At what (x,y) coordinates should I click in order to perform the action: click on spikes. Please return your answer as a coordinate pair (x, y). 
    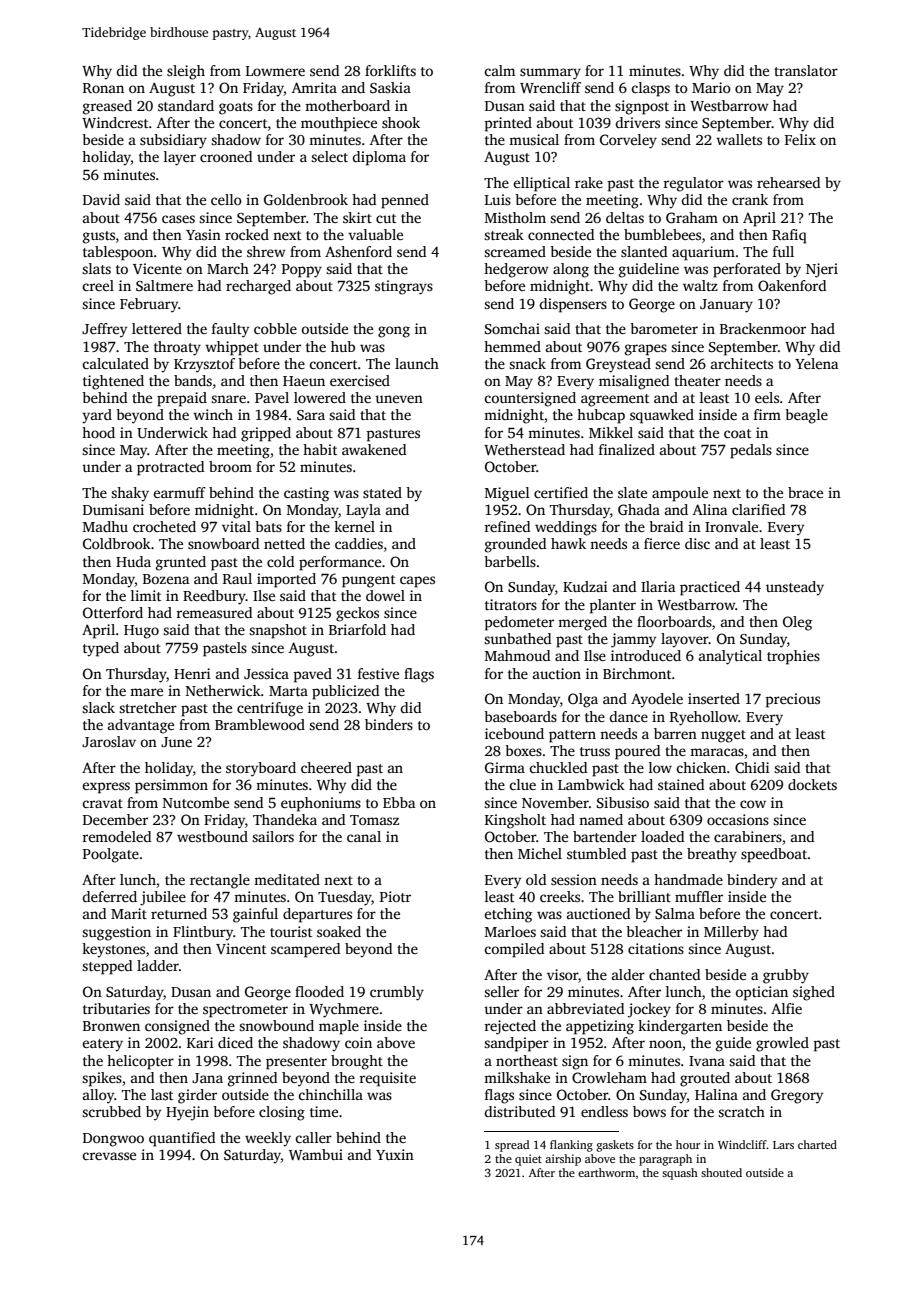
    Looking at the image, I should click on (102, 1079).
